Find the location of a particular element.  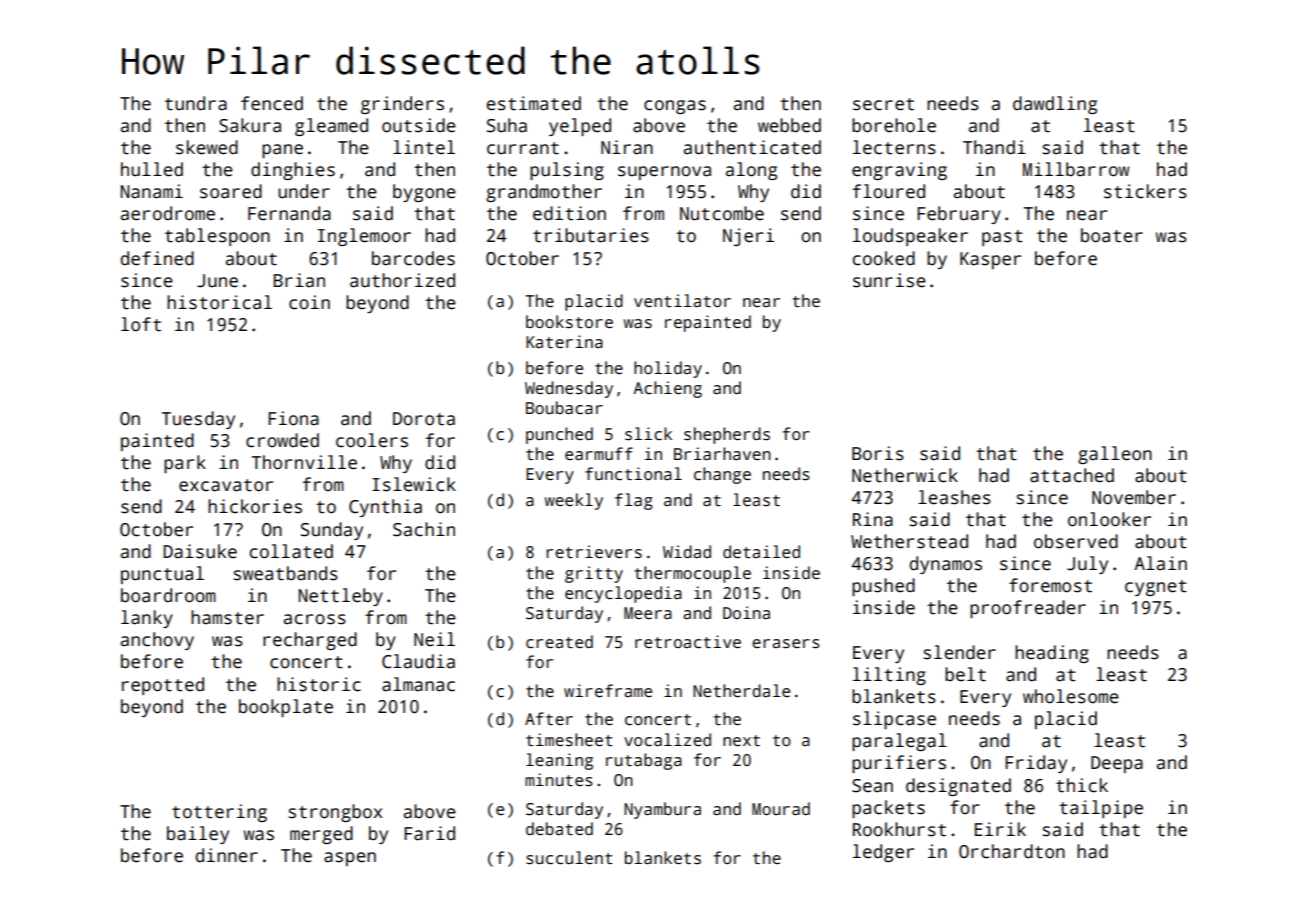

sunrise is located at coordinates (889, 280).
